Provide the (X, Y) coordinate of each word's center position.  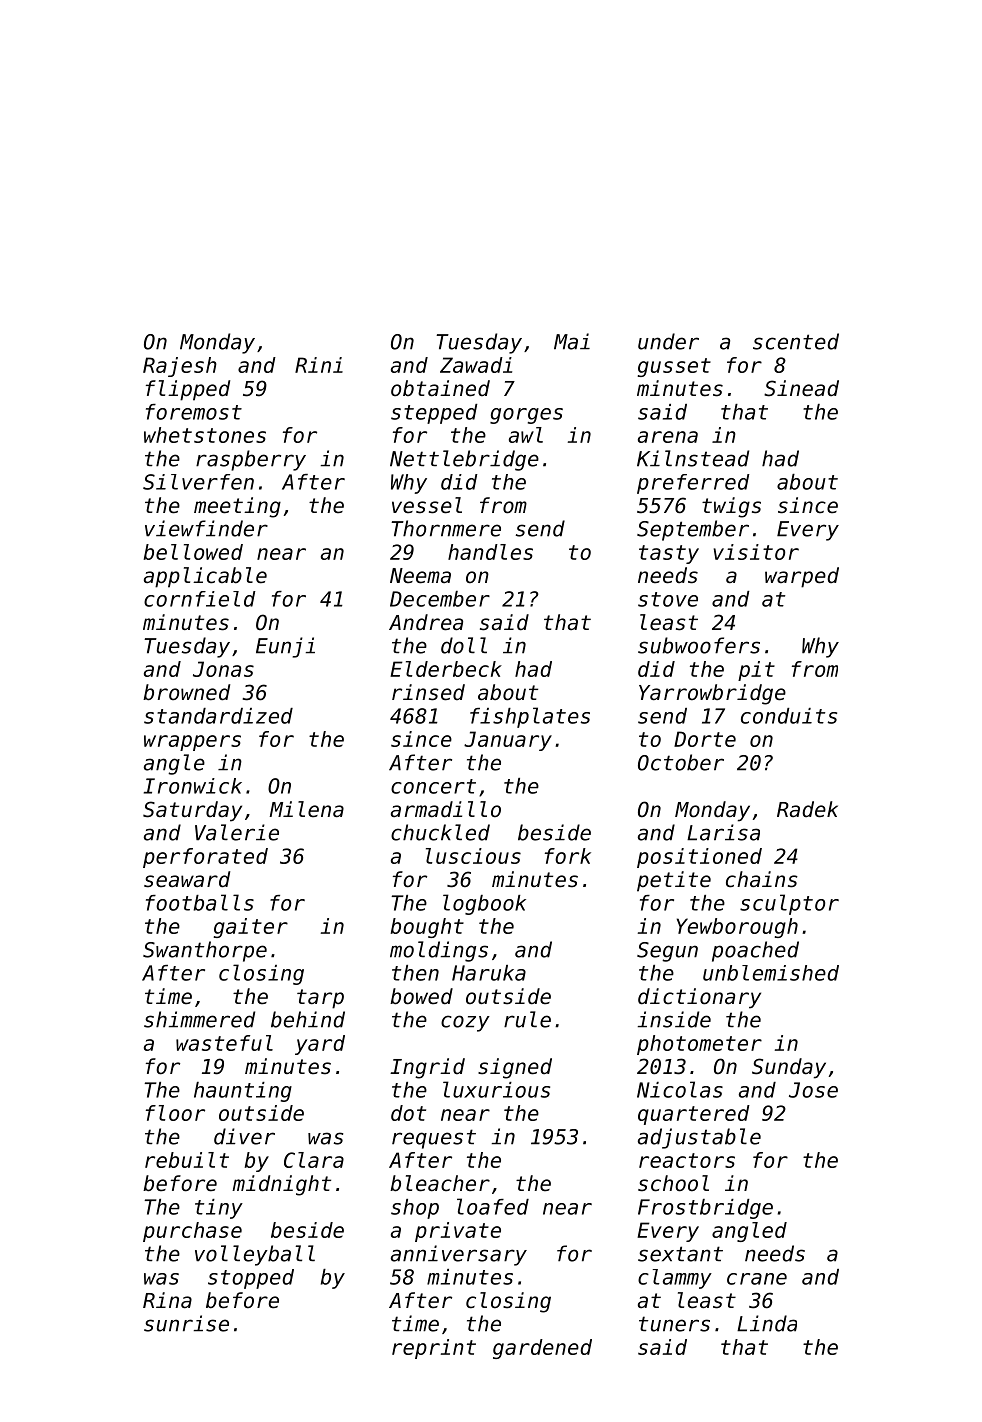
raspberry (251, 460)
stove (668, 599)
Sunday (789, 1068)
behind (308, 1019)
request (434, 1139)
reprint (434, 1349)
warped (802, 577)
